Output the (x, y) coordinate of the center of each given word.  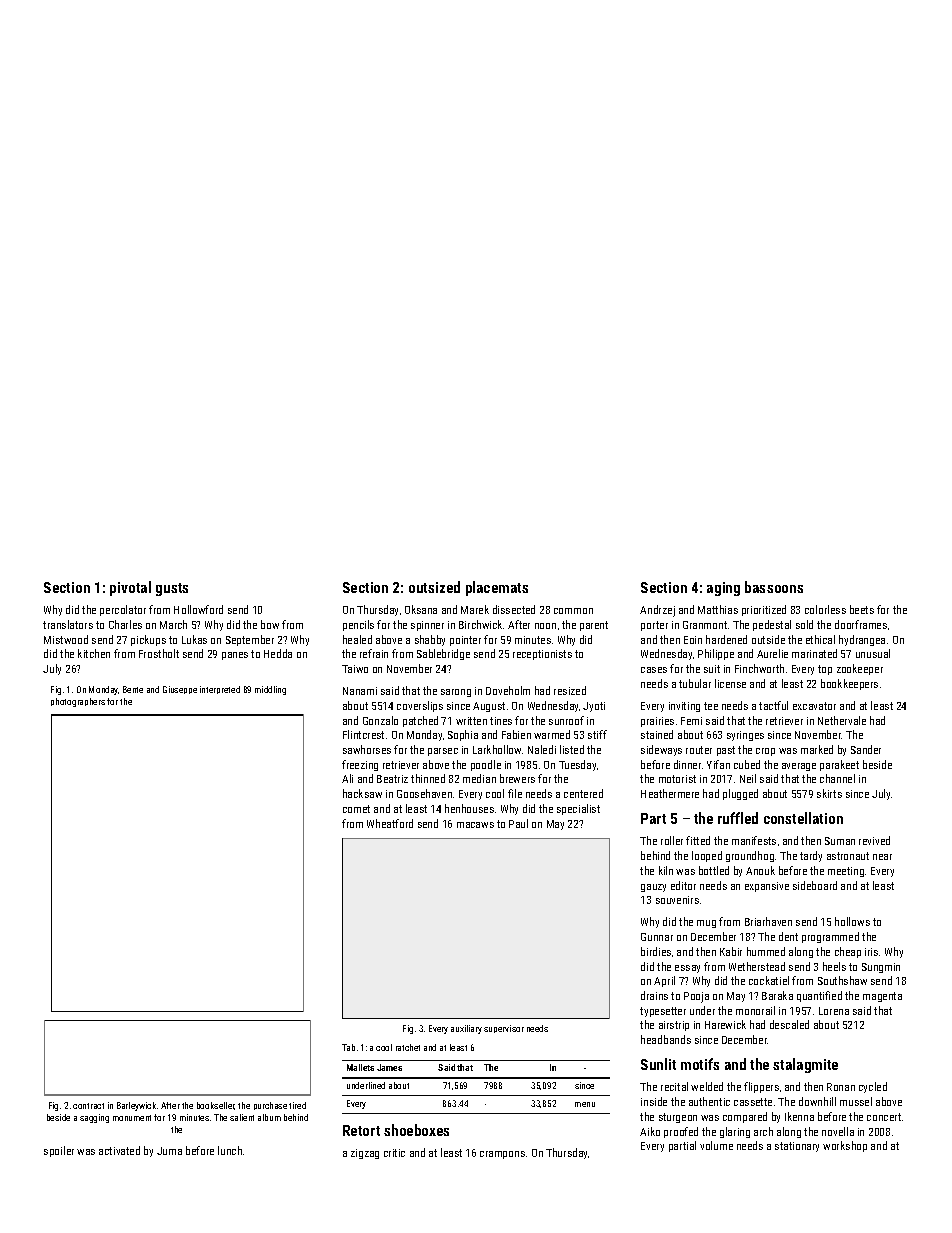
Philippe (716, 654)
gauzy (653, 888)
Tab (348, 1047)
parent (594, 626)
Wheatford (390, 823)
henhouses (469, 808)
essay (687, 969)
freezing (360, 765)
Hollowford (198, 609)
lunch (230, 1150)
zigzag (365, 1154)
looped (707, 856)
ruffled (738, 818)
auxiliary (466, 1029)
